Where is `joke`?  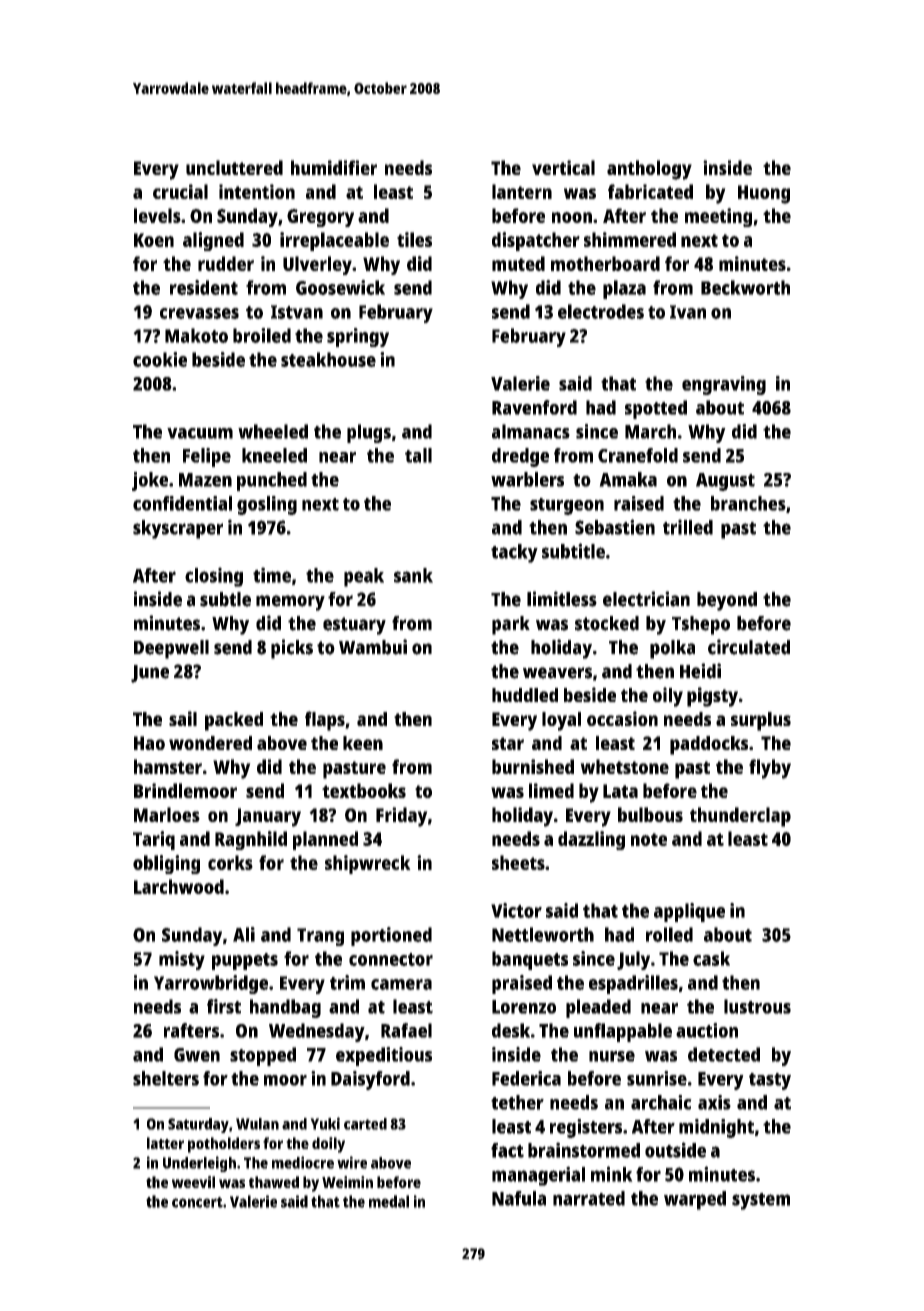
joke is located at coordinates (150, 481).
